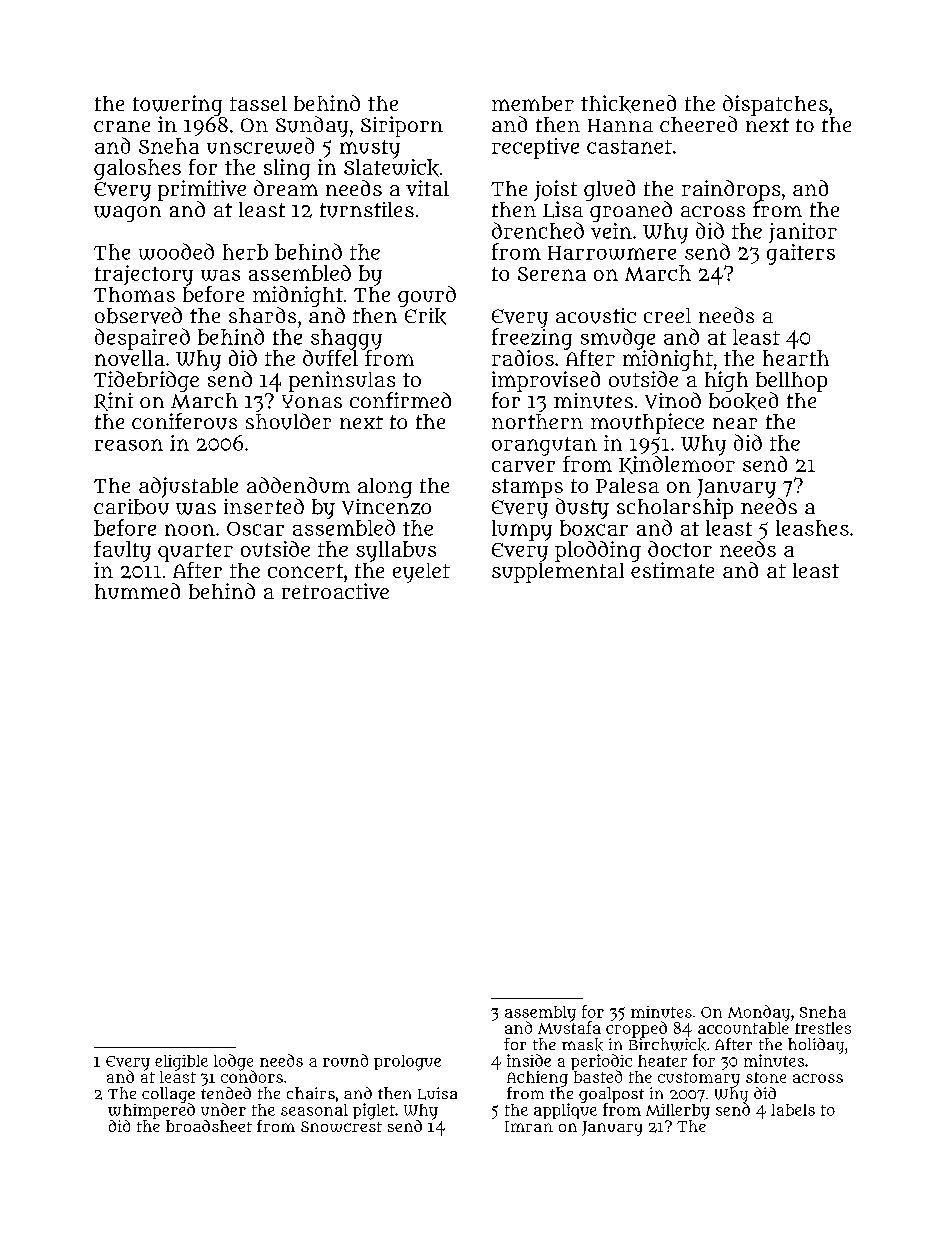 The image size is (952, 1233). I want to click on improvised, so click(546, 381).
